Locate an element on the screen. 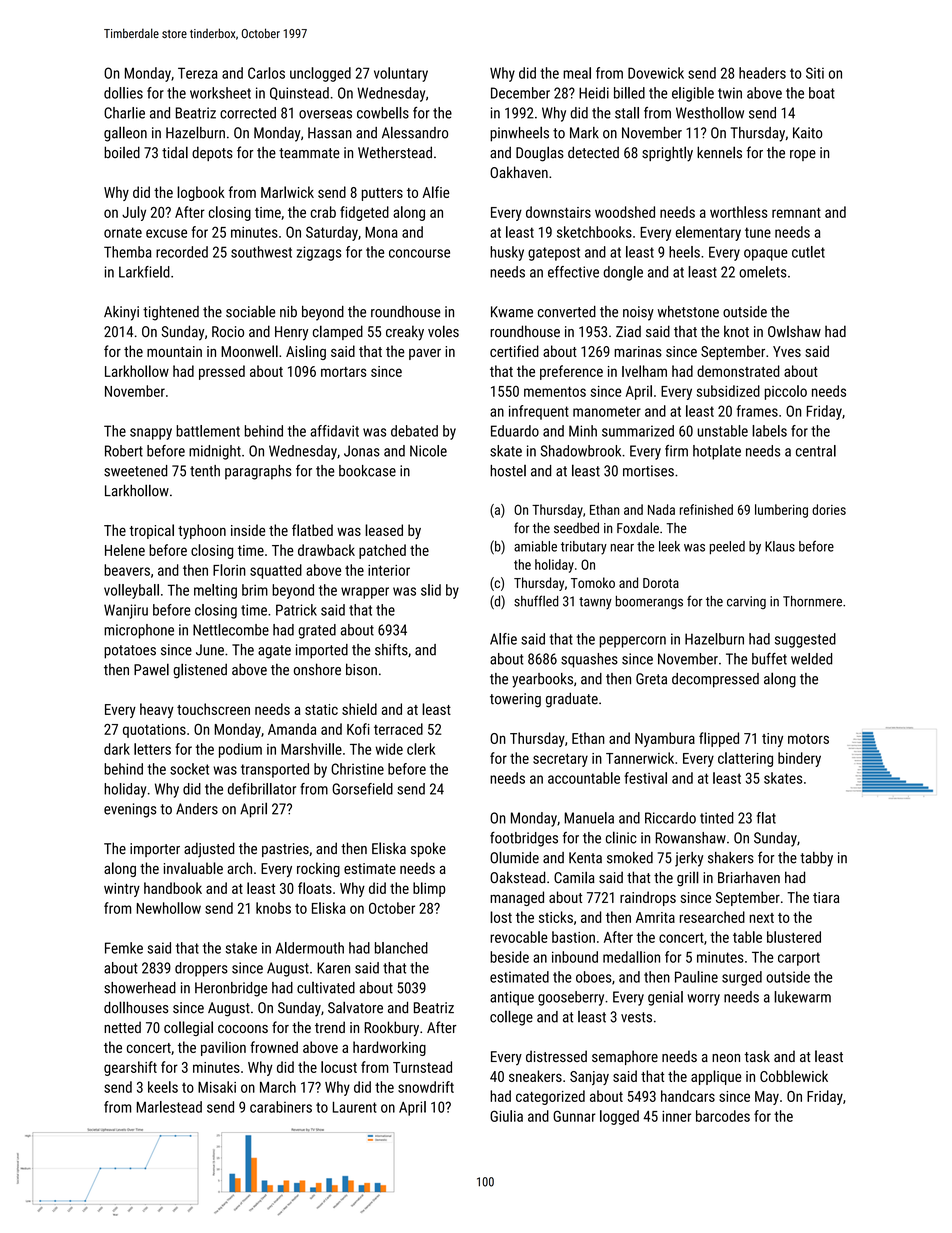 The width and height of the screenshot is (952, 1233). welded is located at coordinates (811, 659).
